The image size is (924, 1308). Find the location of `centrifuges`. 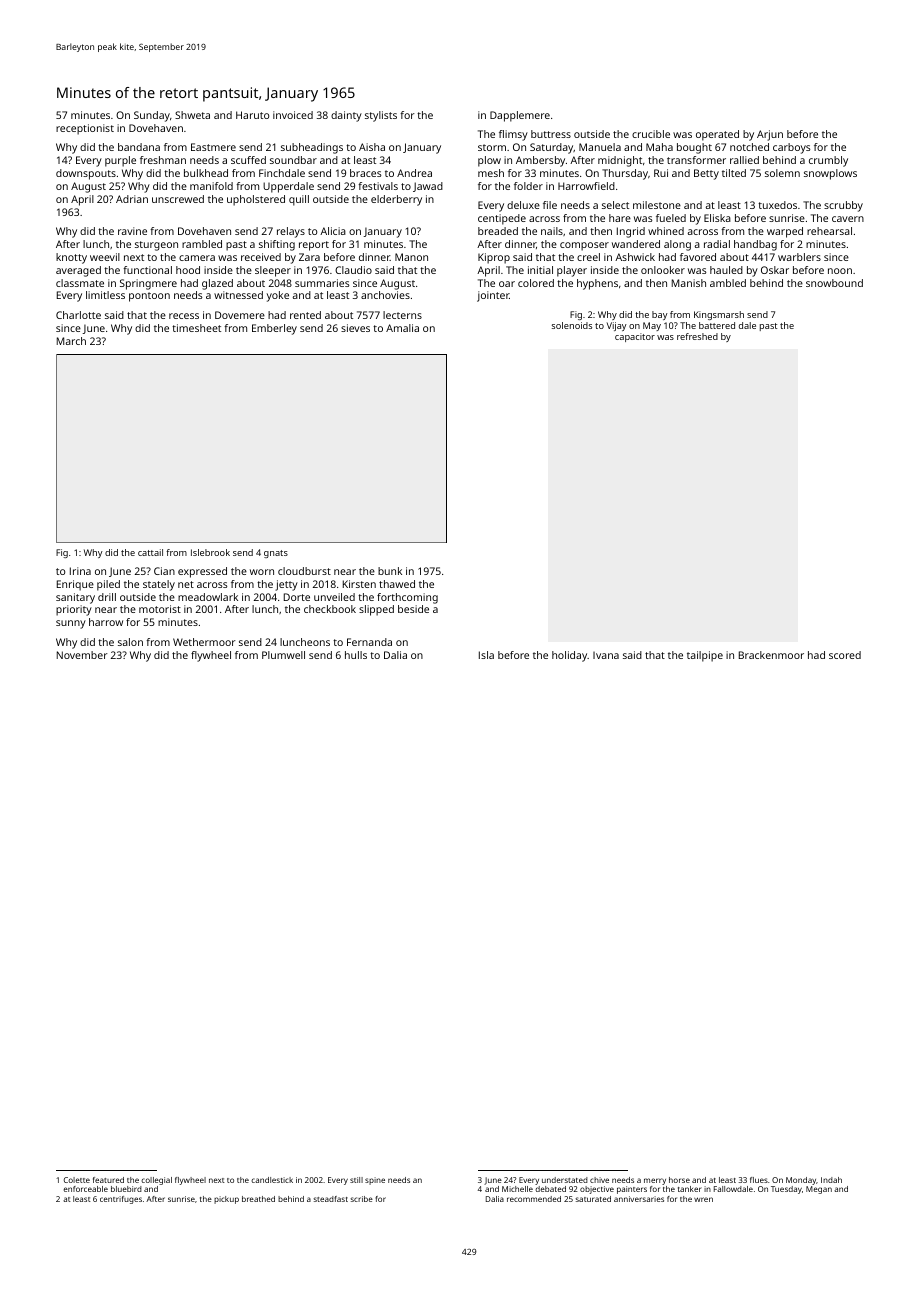

centrifuges is located at coordinates (121, 1200).
